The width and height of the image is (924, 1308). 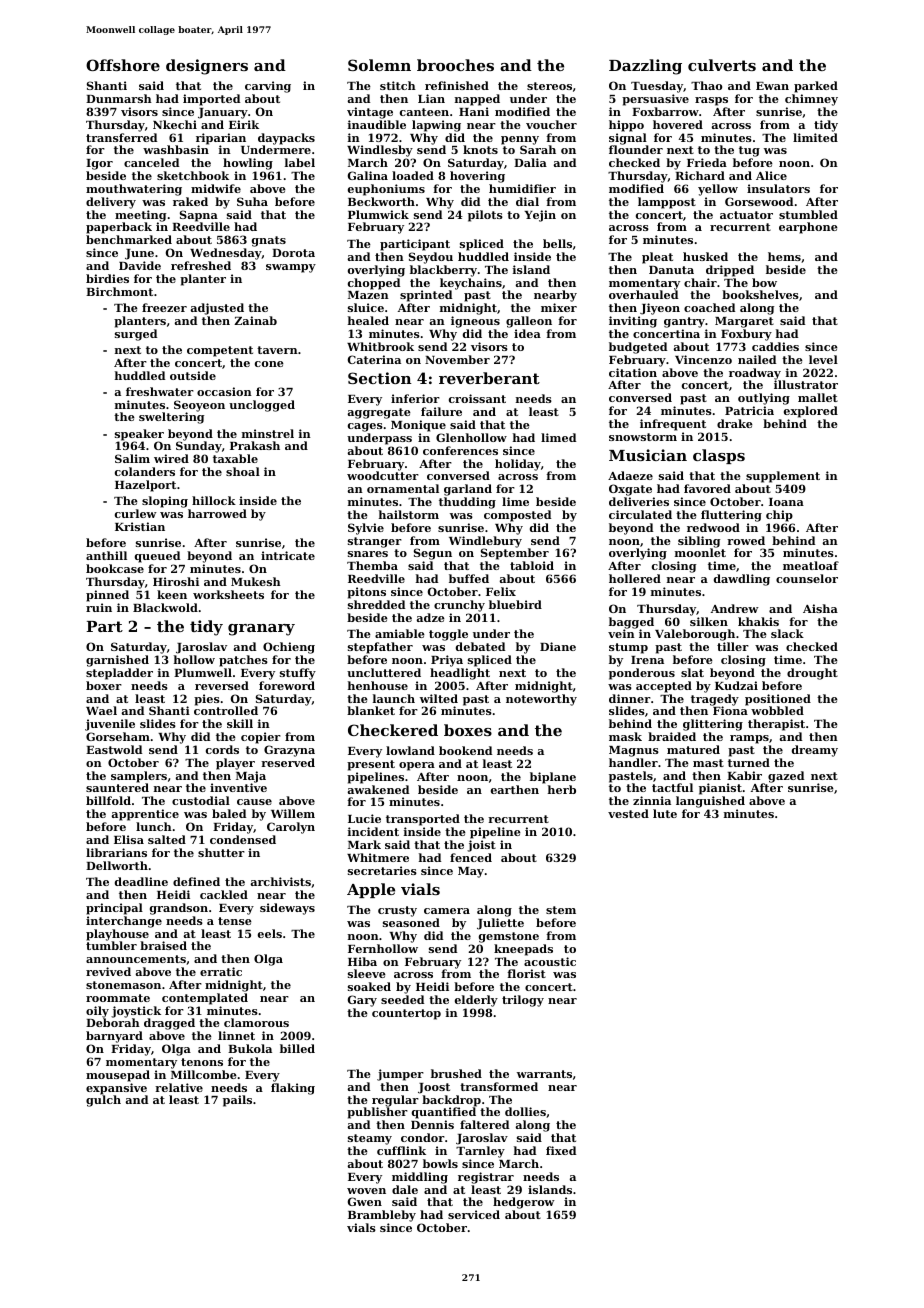 What do you see at coordinates (731, 516) in the image?
I see `fluttering` at bounding box center [731, 516].
